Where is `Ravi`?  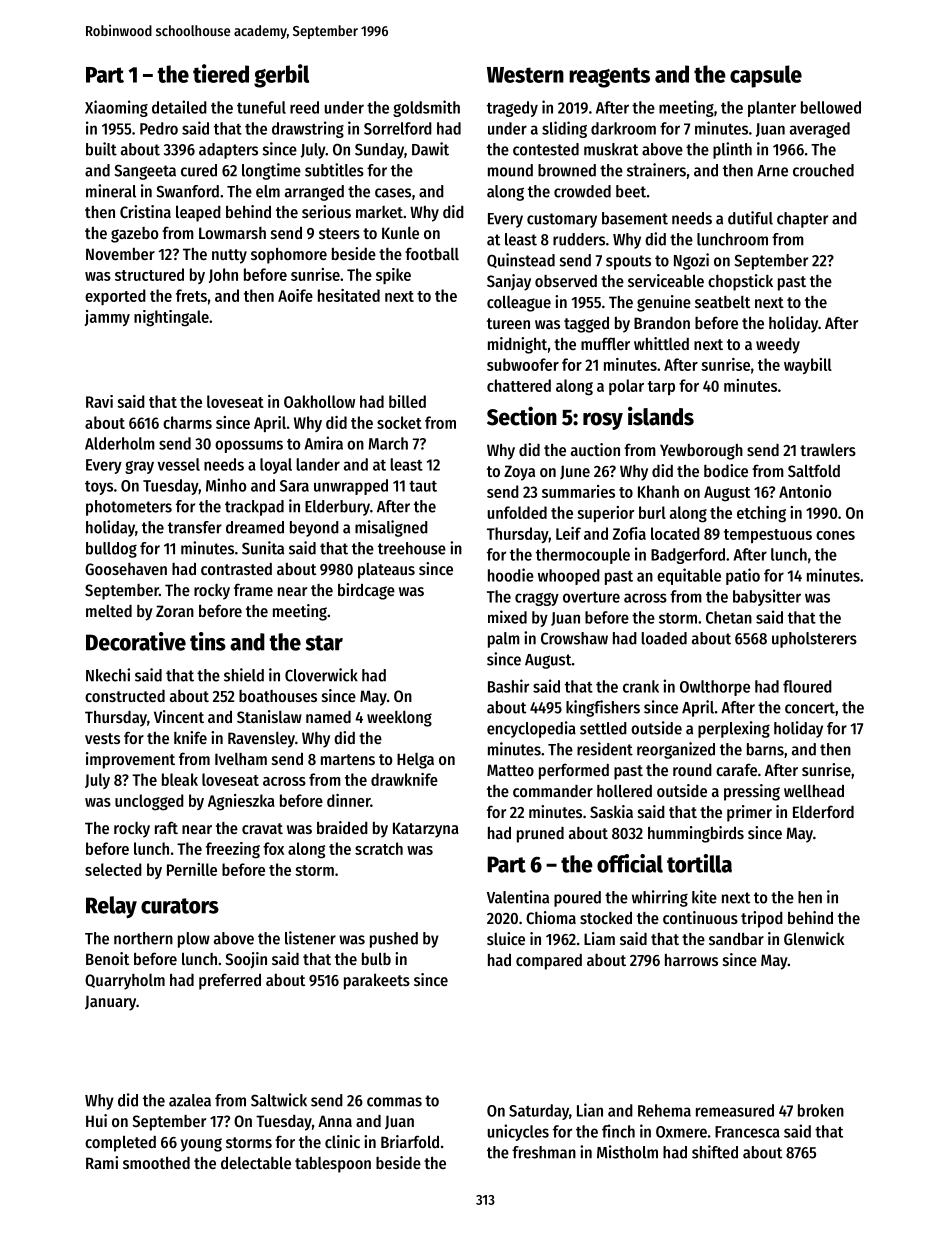 Ravi is located at coordinates (99, 401).
